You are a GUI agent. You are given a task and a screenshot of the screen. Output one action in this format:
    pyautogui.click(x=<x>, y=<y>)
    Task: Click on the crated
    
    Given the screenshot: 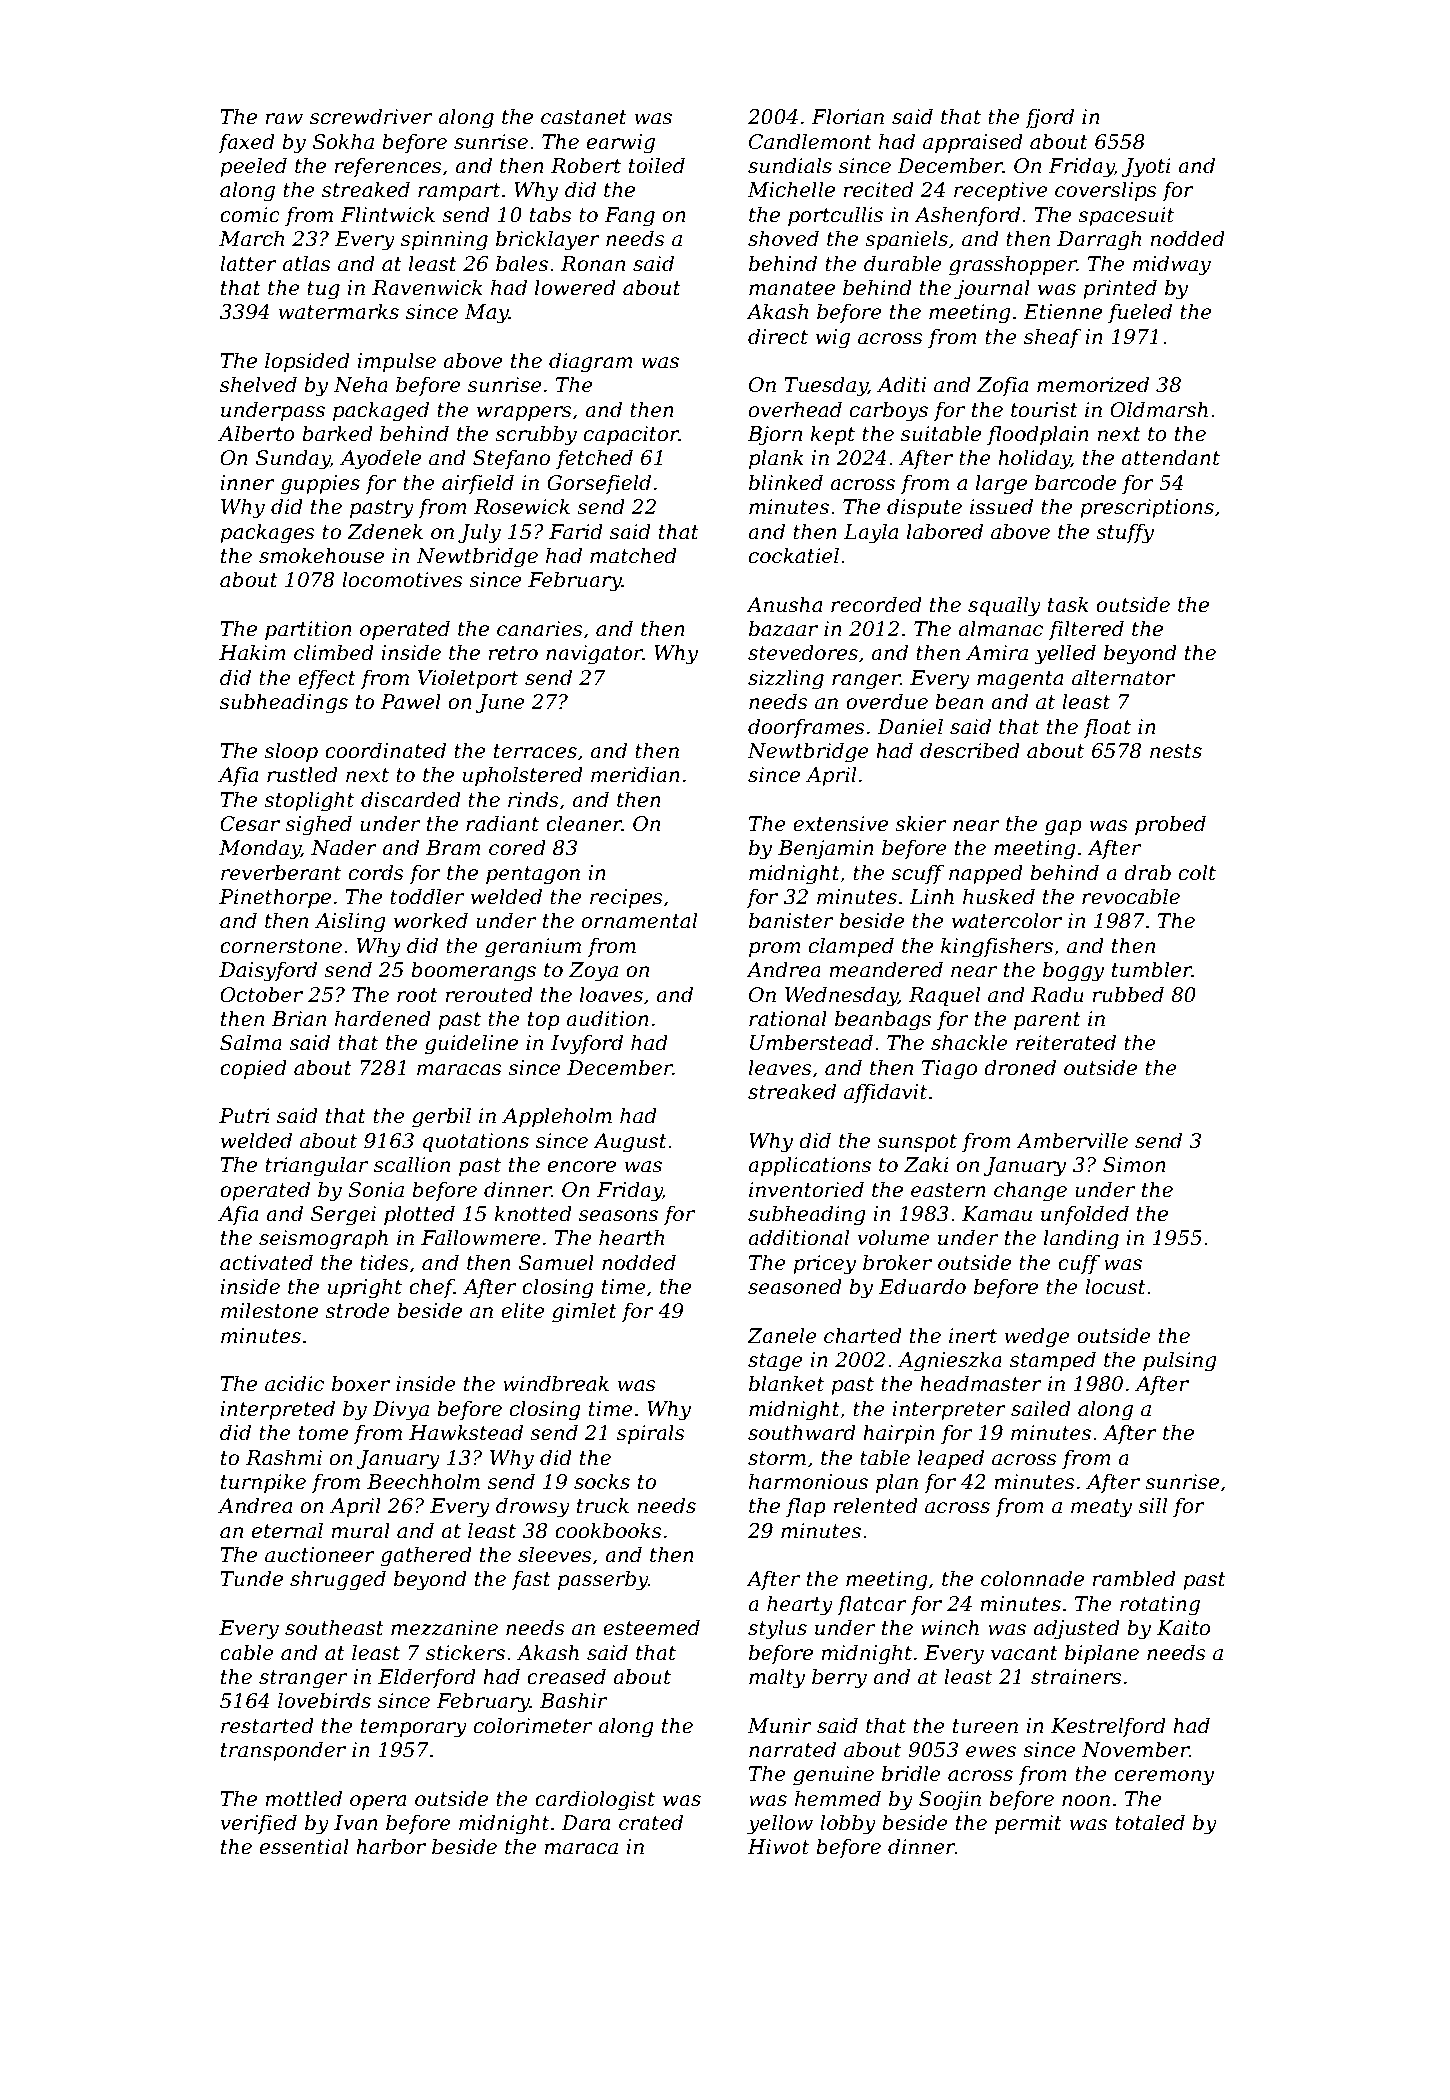 What is the action you would take?
    pyautogui.click(x=651, y=1822)
